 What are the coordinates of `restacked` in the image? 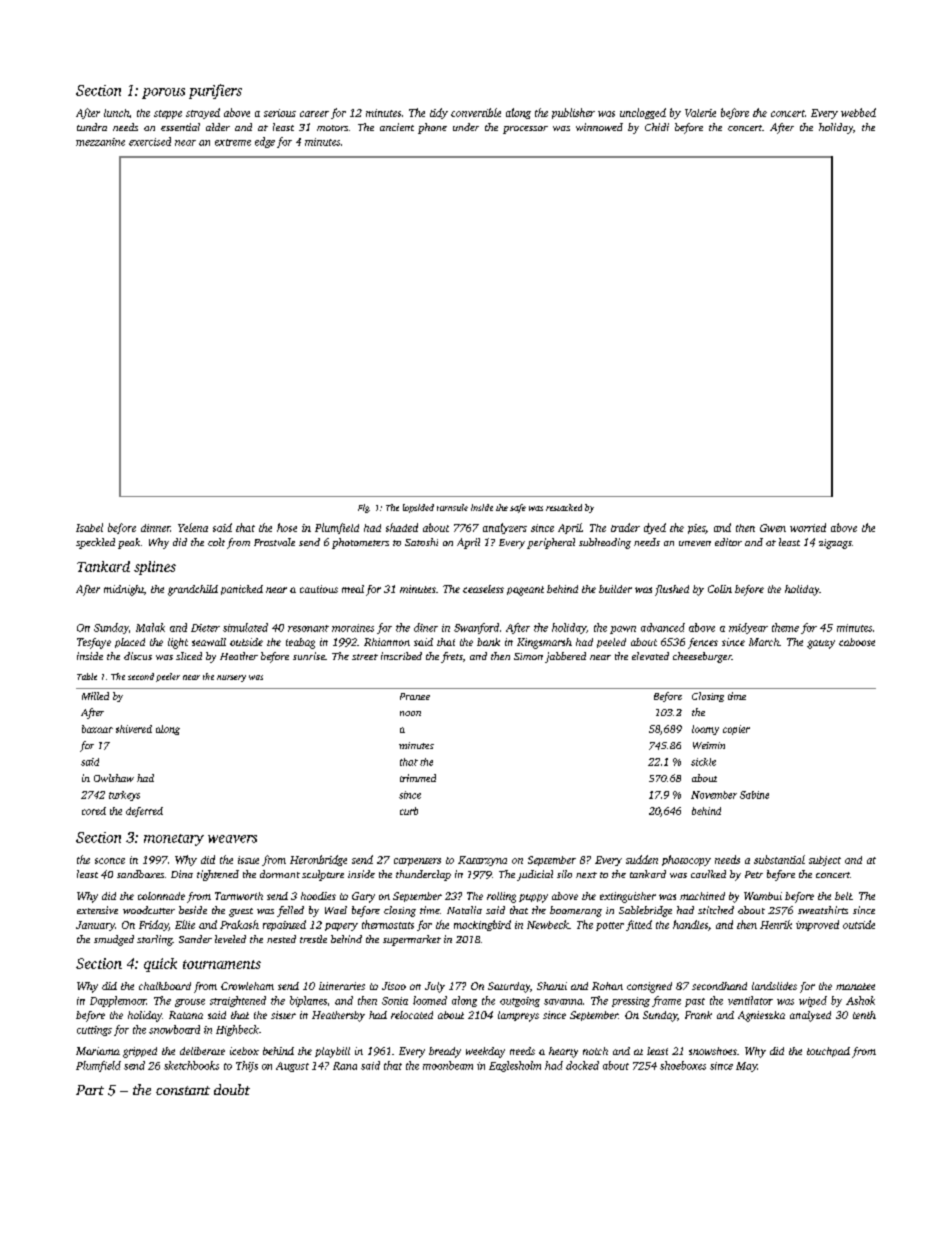 It's located at (564, 507).
